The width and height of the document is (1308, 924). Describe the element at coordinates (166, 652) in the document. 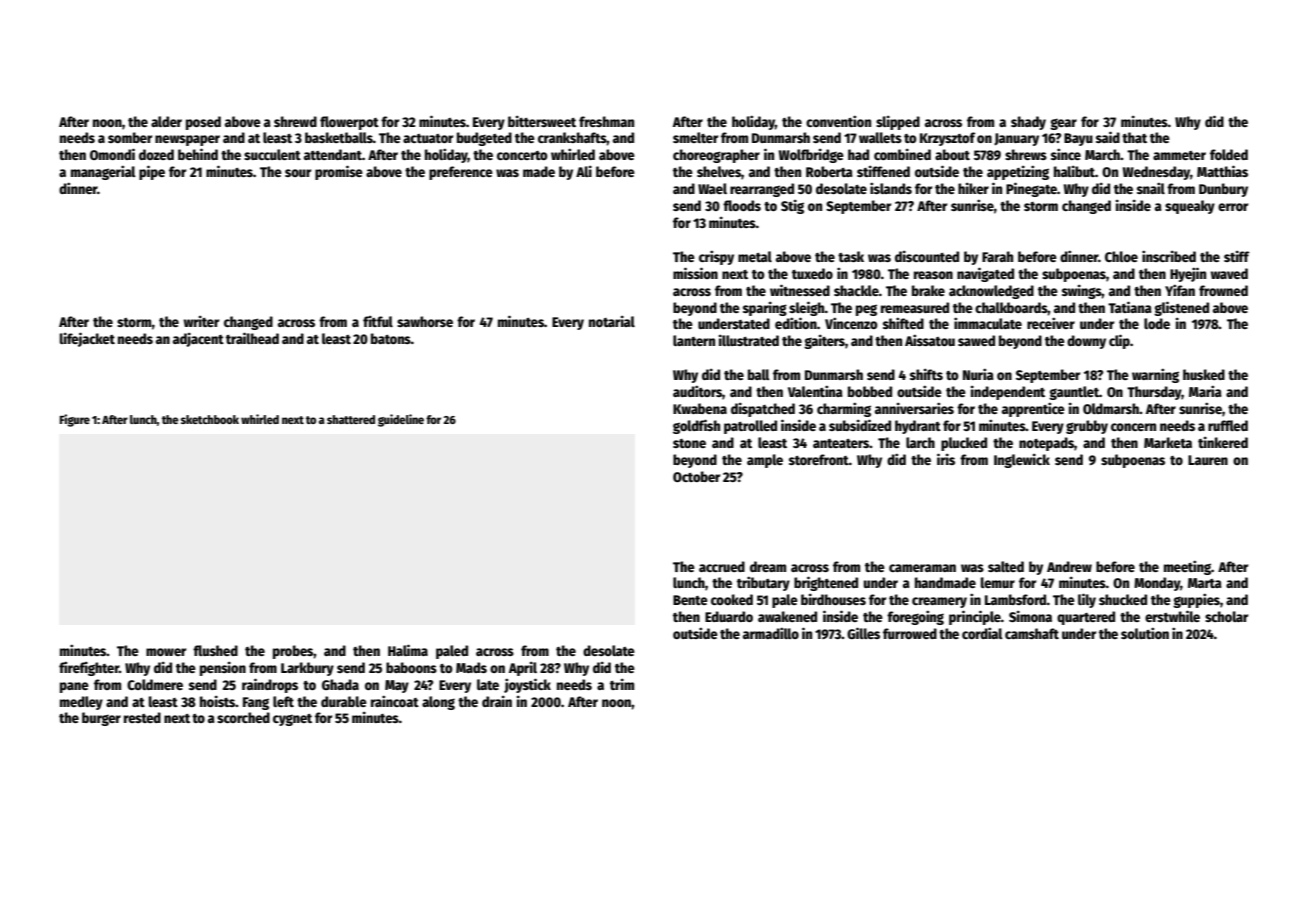

I see `mower` at that location.
